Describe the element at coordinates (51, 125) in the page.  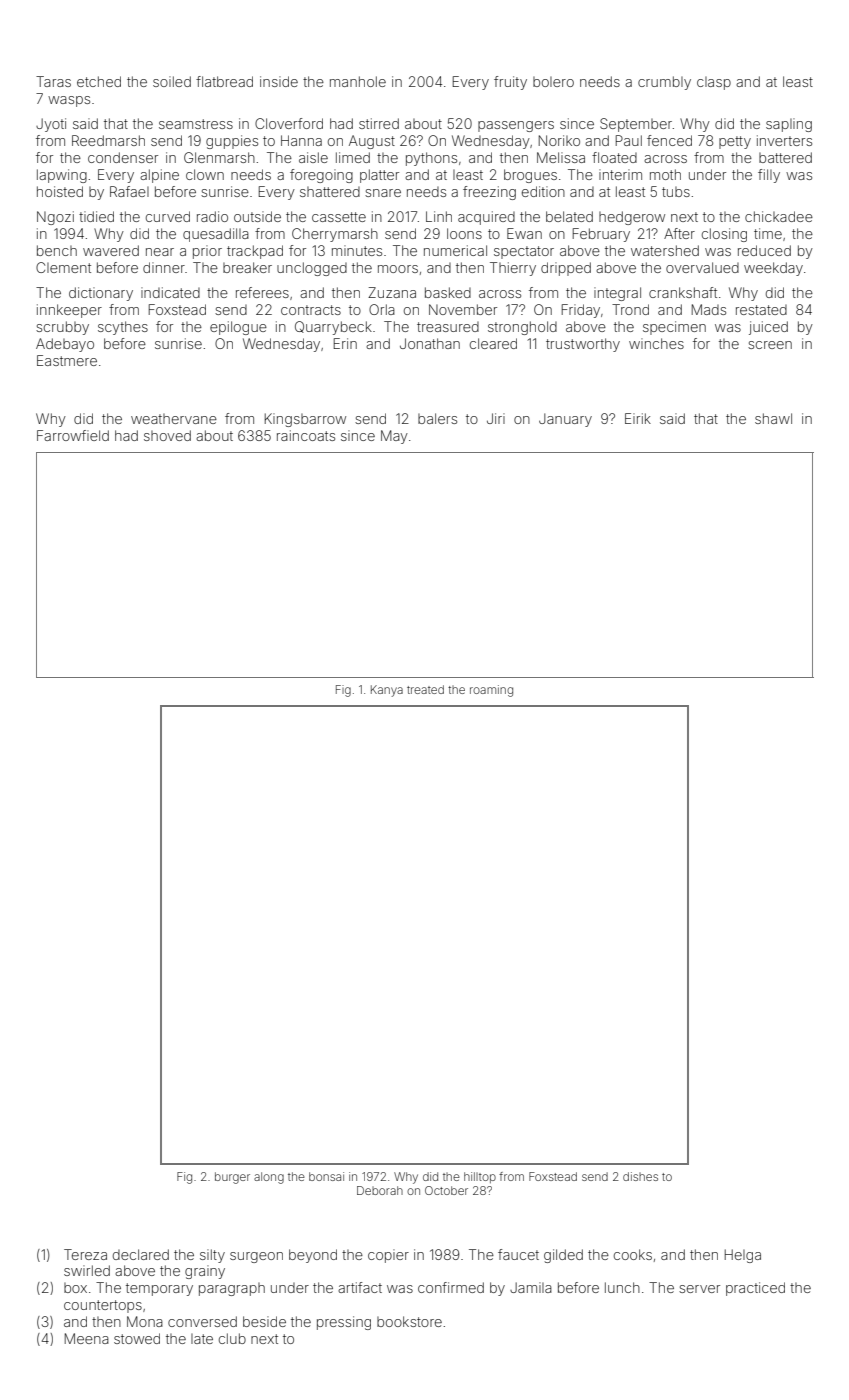
I see `Jyoti` at that location.
